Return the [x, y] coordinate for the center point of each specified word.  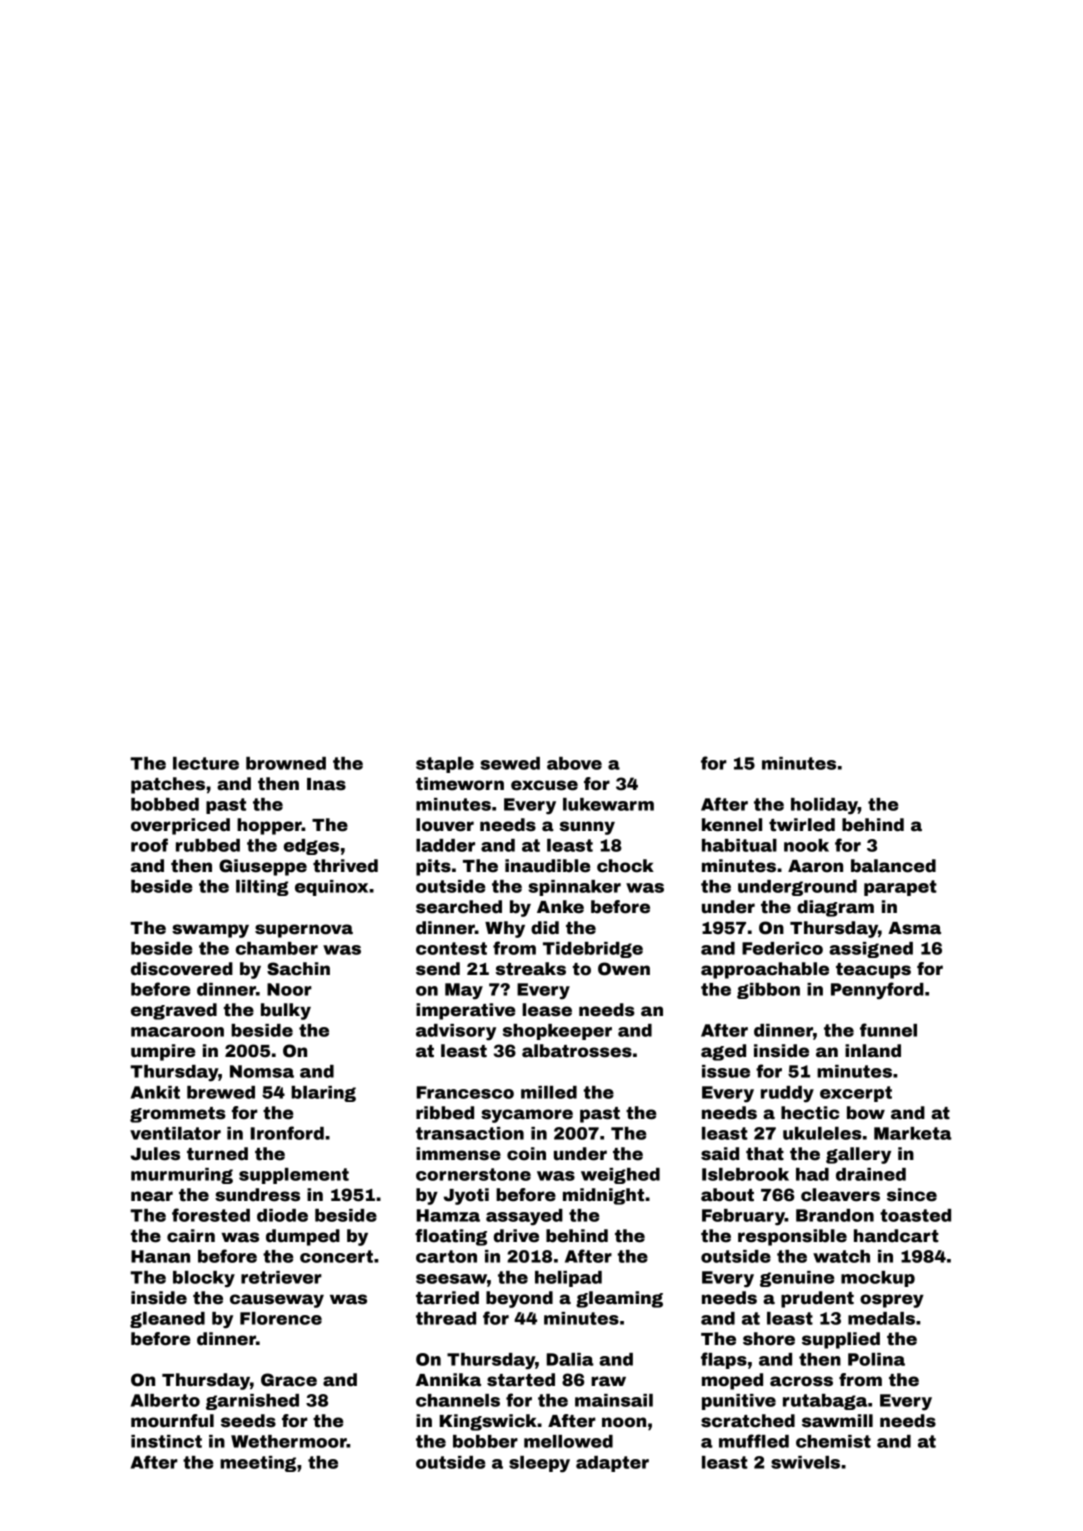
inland [873, 1051]
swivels [805, 1462]
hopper [269, 826]
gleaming [619, 1299]
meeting [258, 1464]
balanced [893, 866]
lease [547, 1010]
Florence [281, 1318]
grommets [178, 1115]
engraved [174, 1011]
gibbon [768, 991]
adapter [612, 1464]
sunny [587, 828]
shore [769, 1339]
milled [549, 1092]
